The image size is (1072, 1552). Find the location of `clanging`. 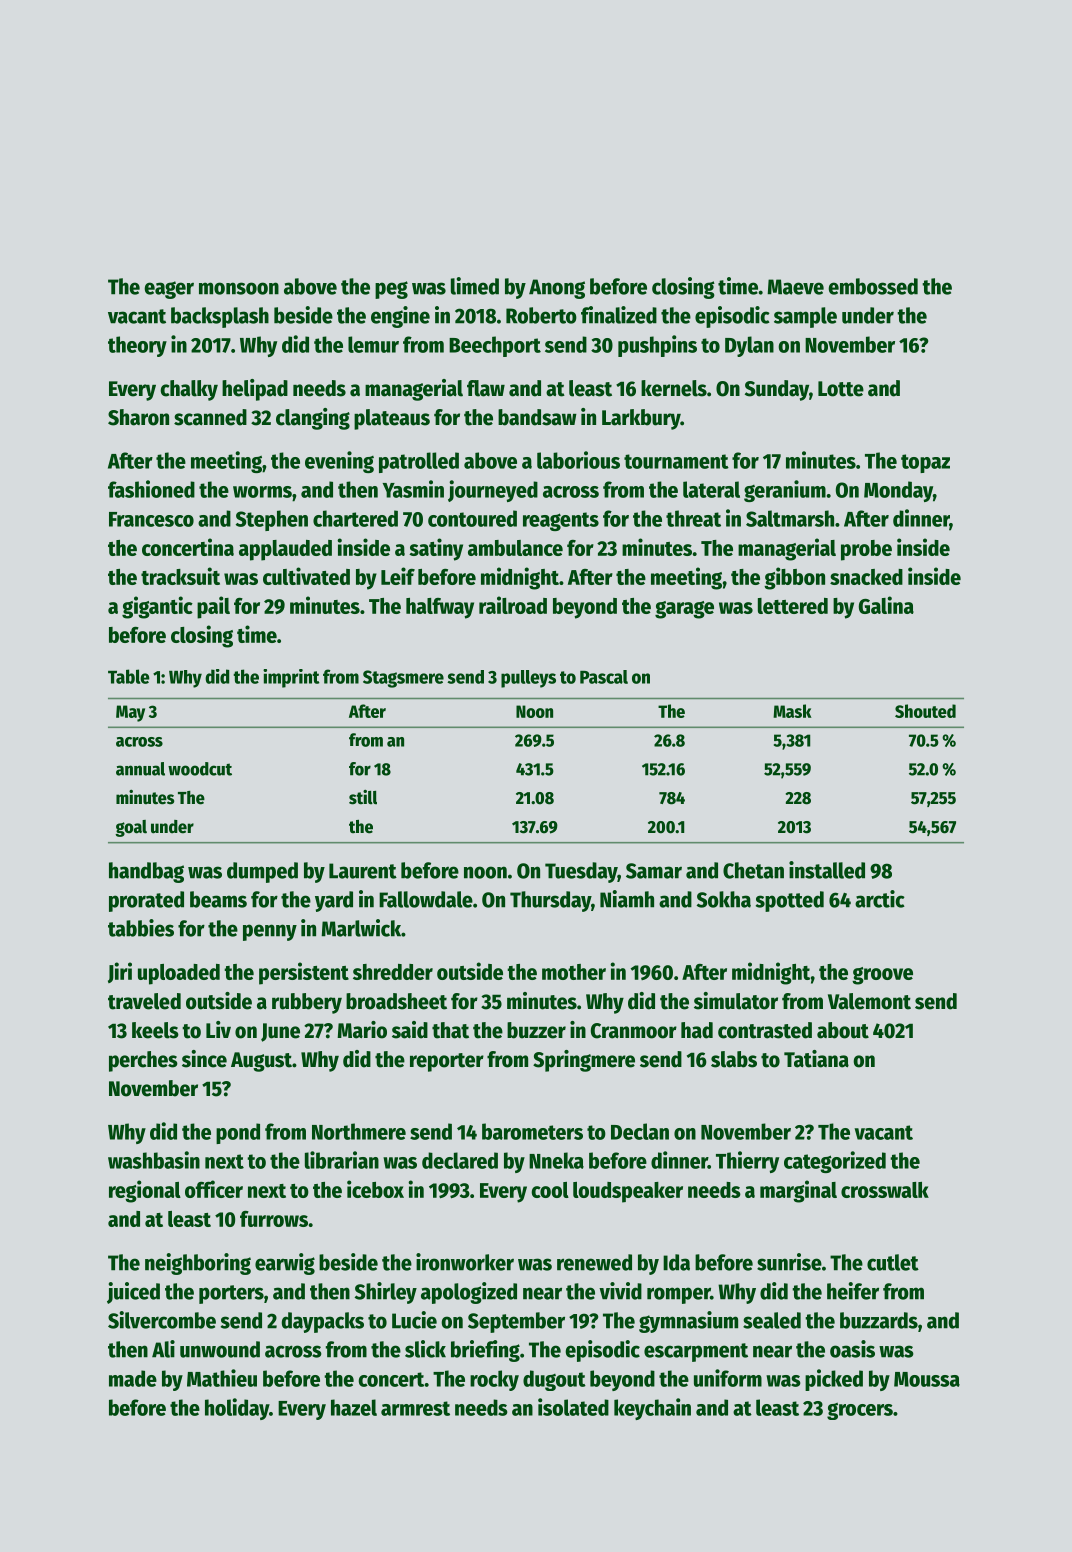

clanging is located at coordinates (313, 419).
